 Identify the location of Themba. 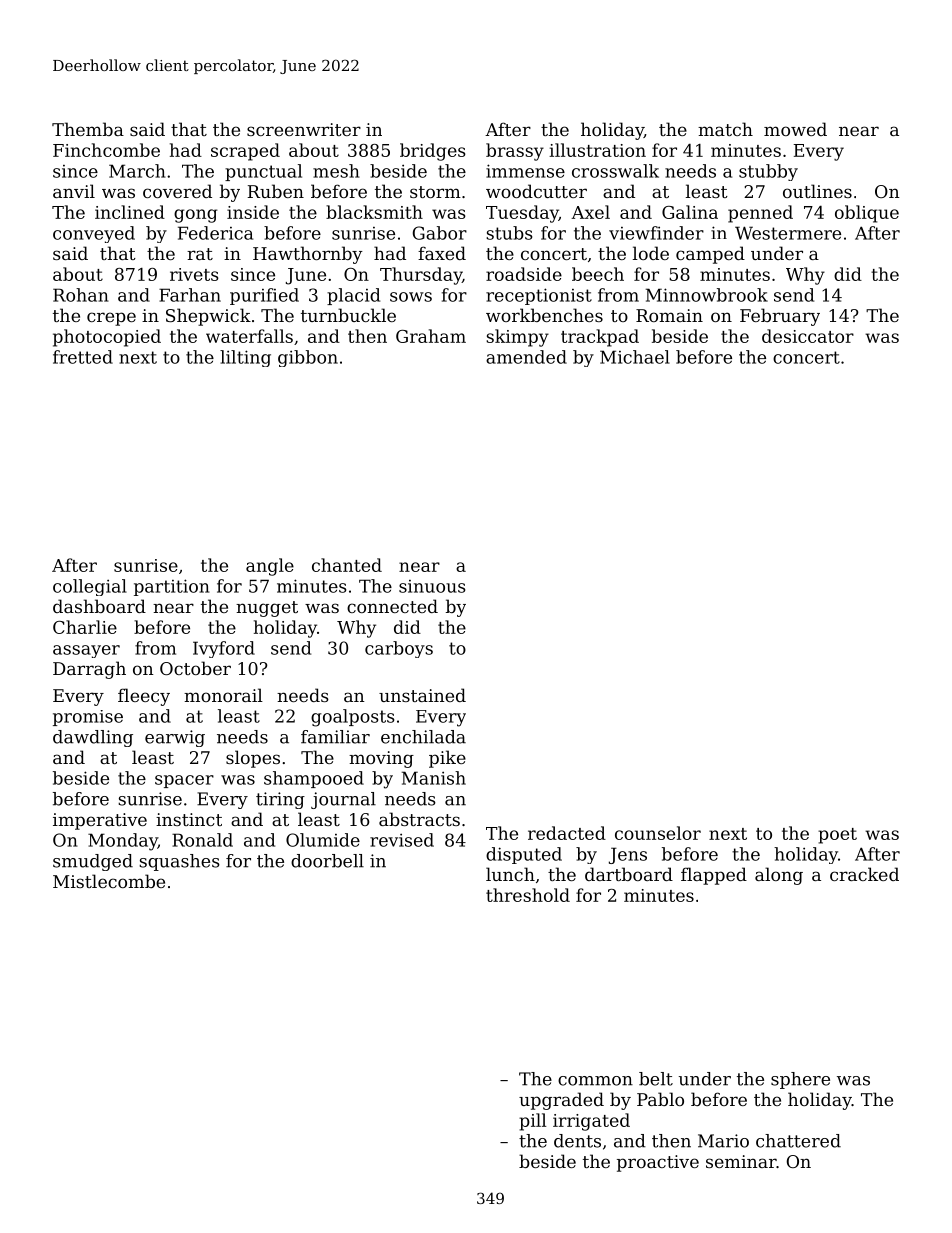
(88, 129).
